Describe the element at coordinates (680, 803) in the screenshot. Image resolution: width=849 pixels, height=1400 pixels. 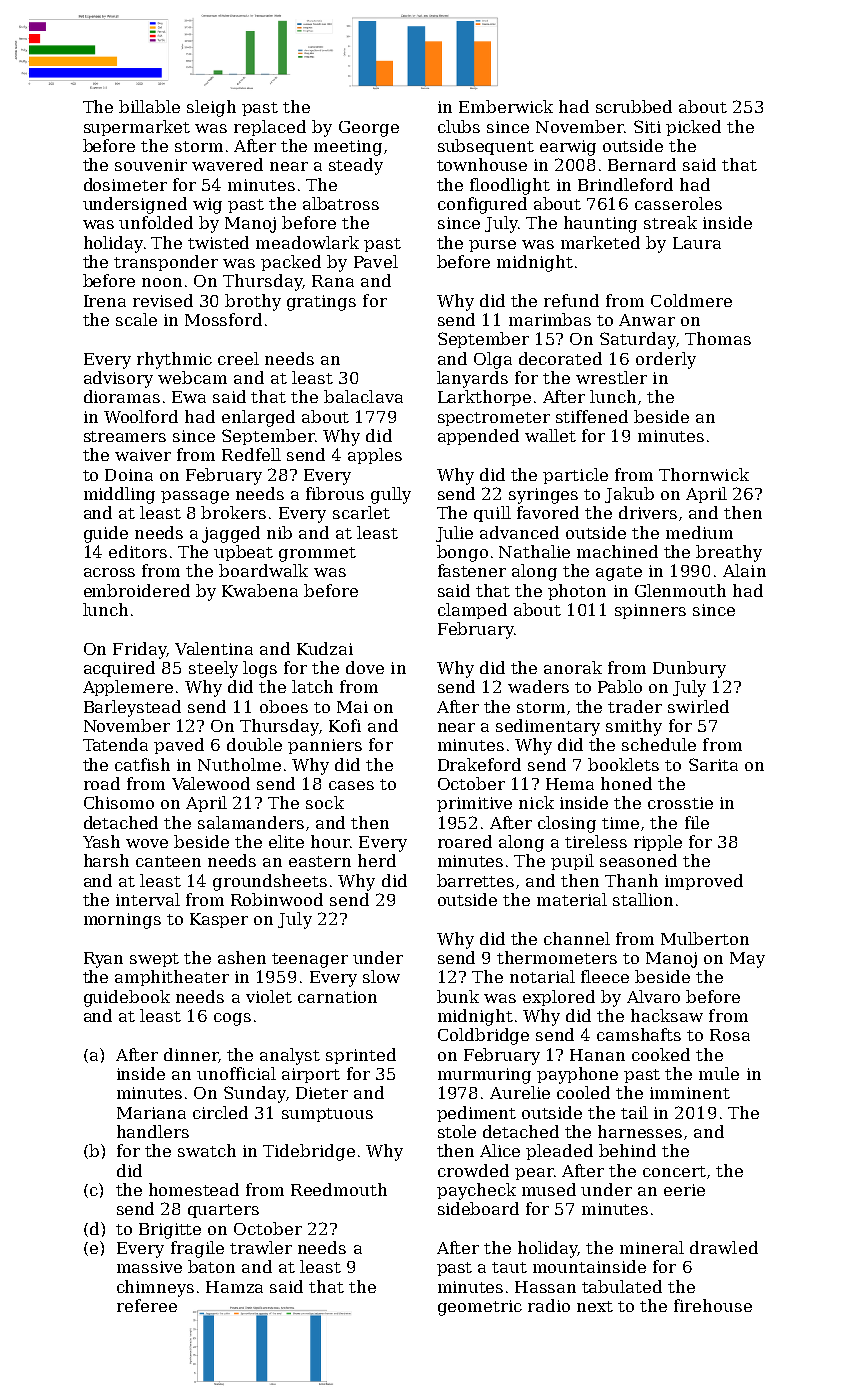
I see `crosstie` at that location.
